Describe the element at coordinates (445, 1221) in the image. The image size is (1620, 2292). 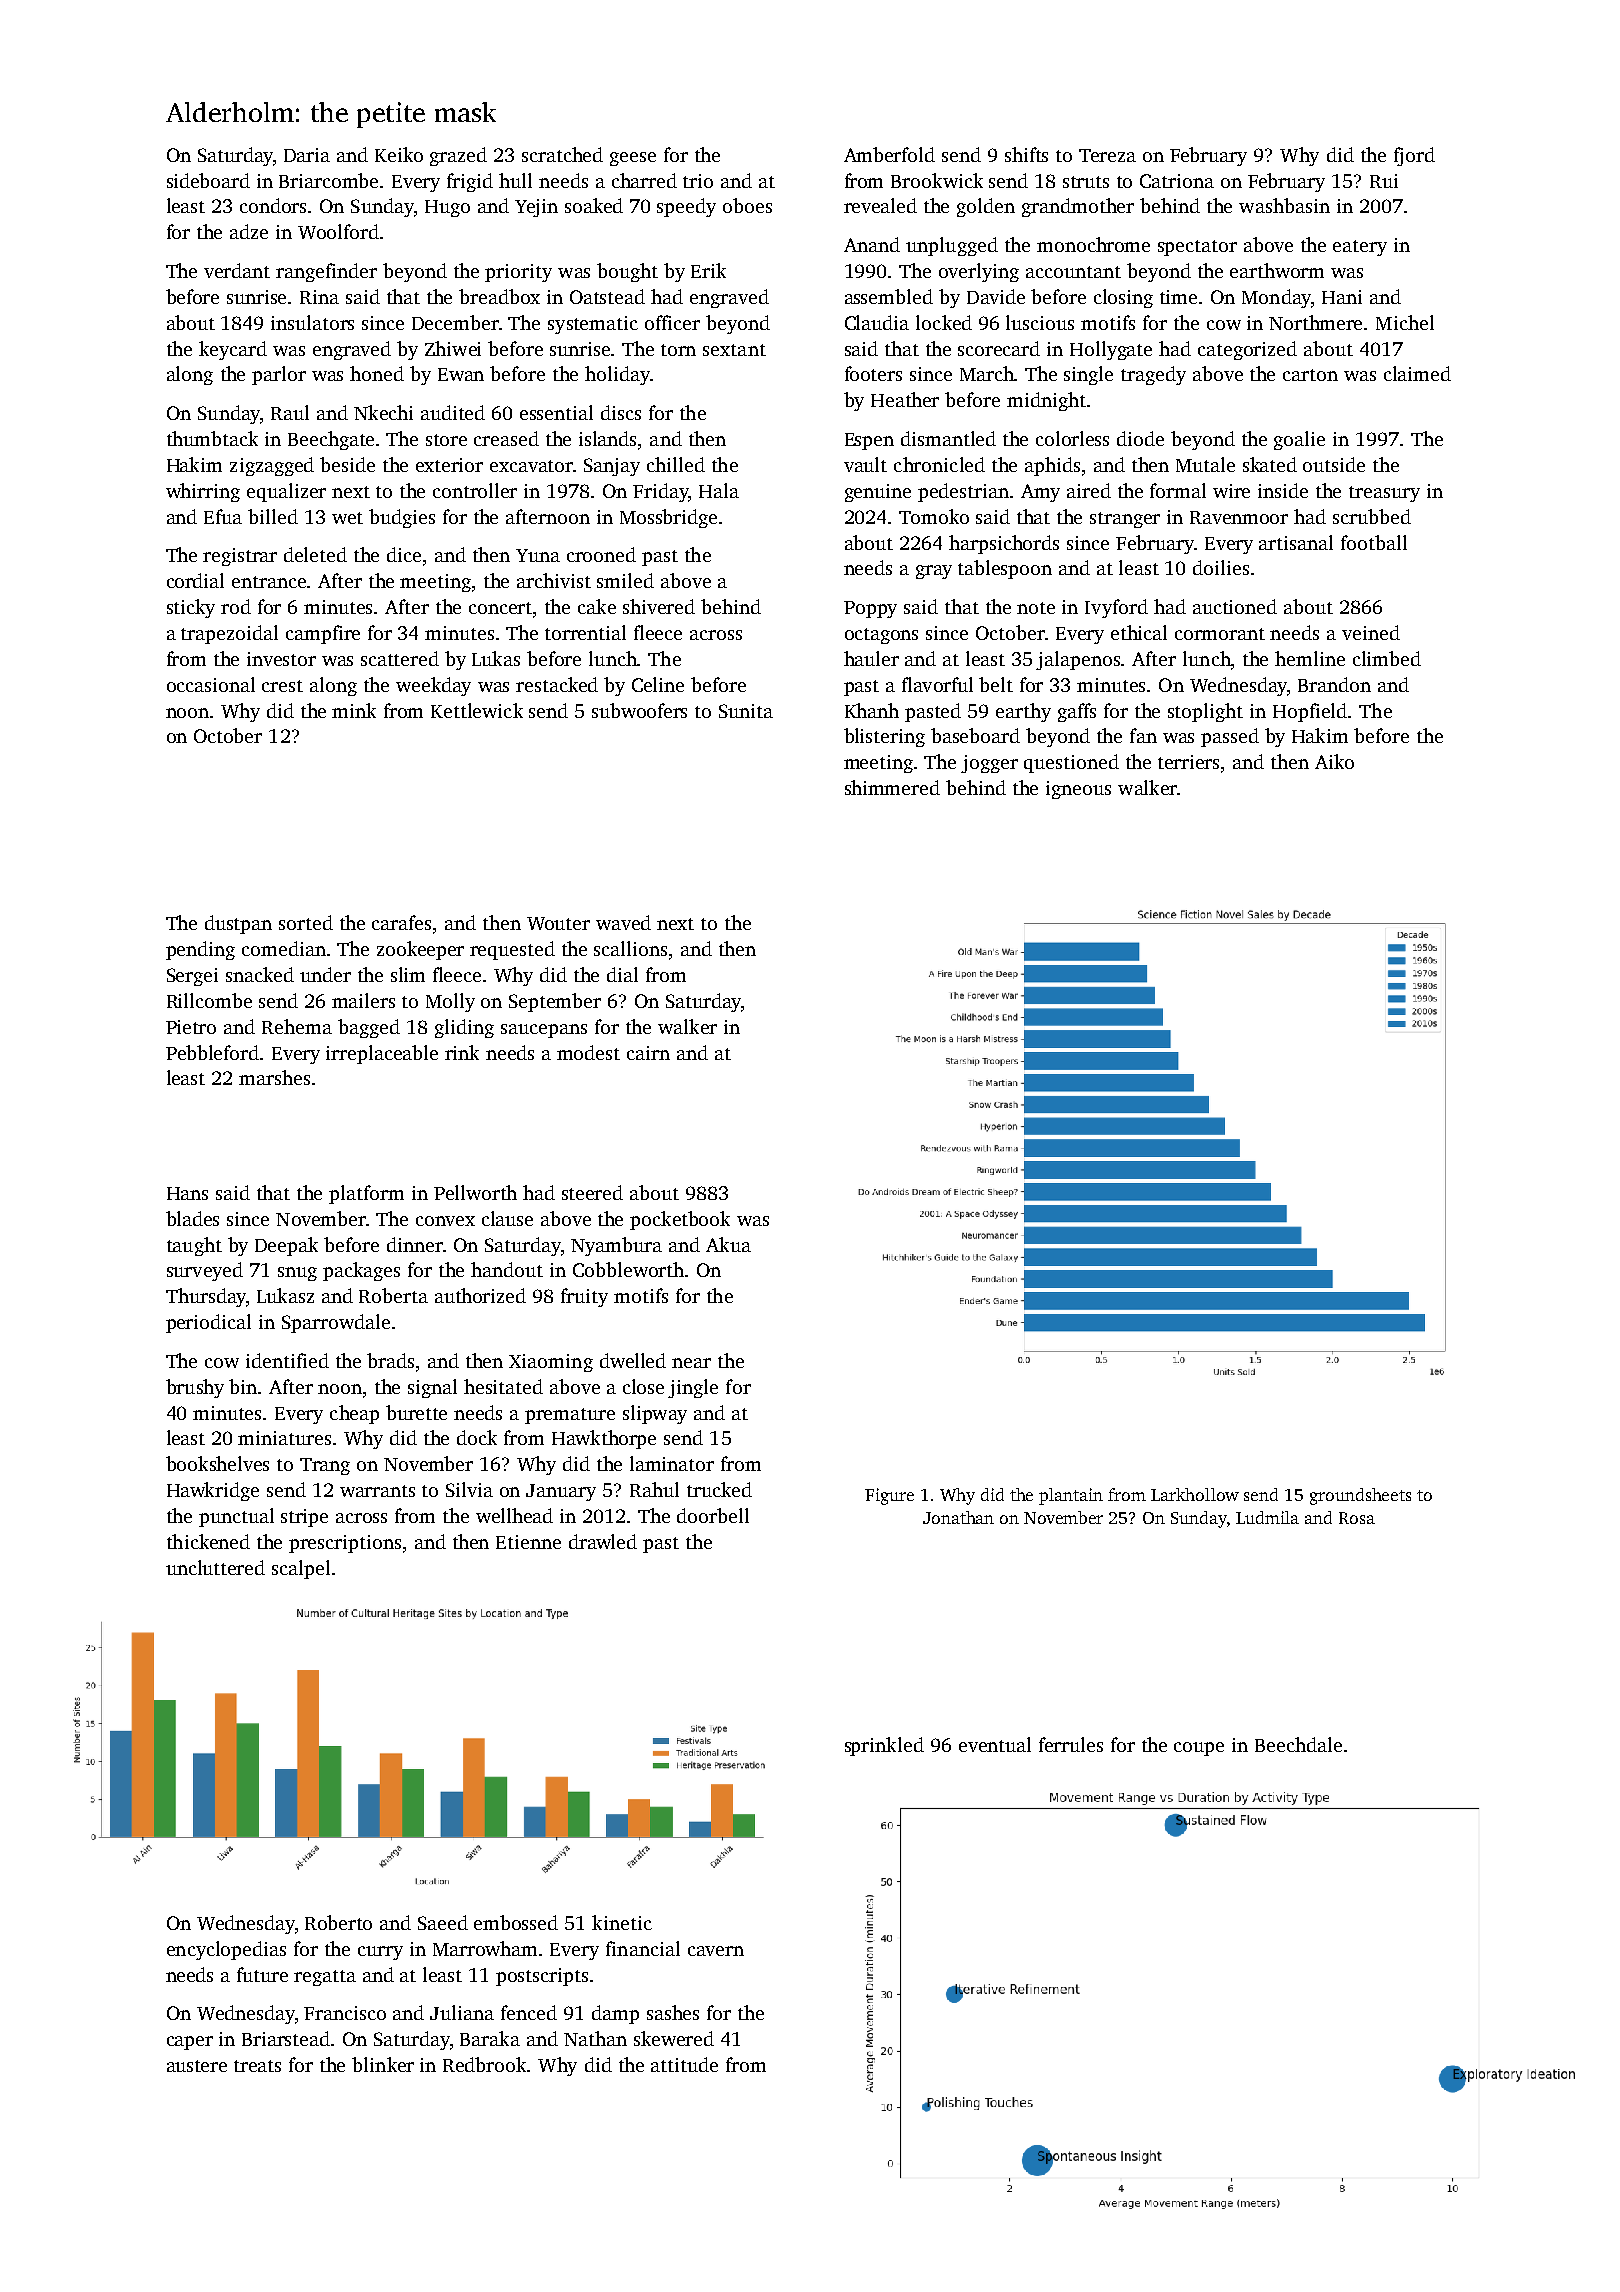
I see `convex` at that location.
